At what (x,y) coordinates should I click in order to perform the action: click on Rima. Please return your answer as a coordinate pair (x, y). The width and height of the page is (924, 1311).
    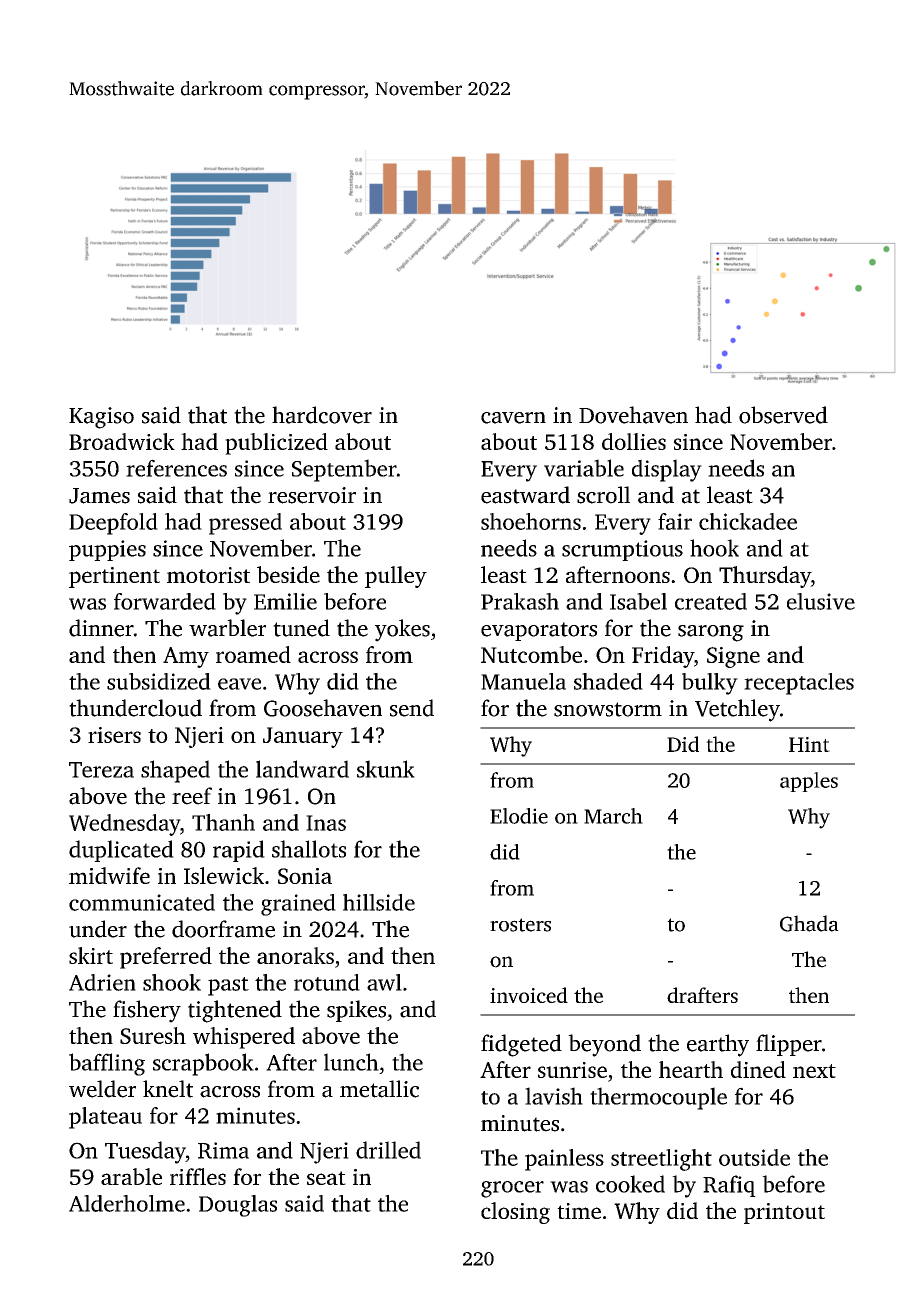
    Looking at the image, I should click on (223, 1150).
